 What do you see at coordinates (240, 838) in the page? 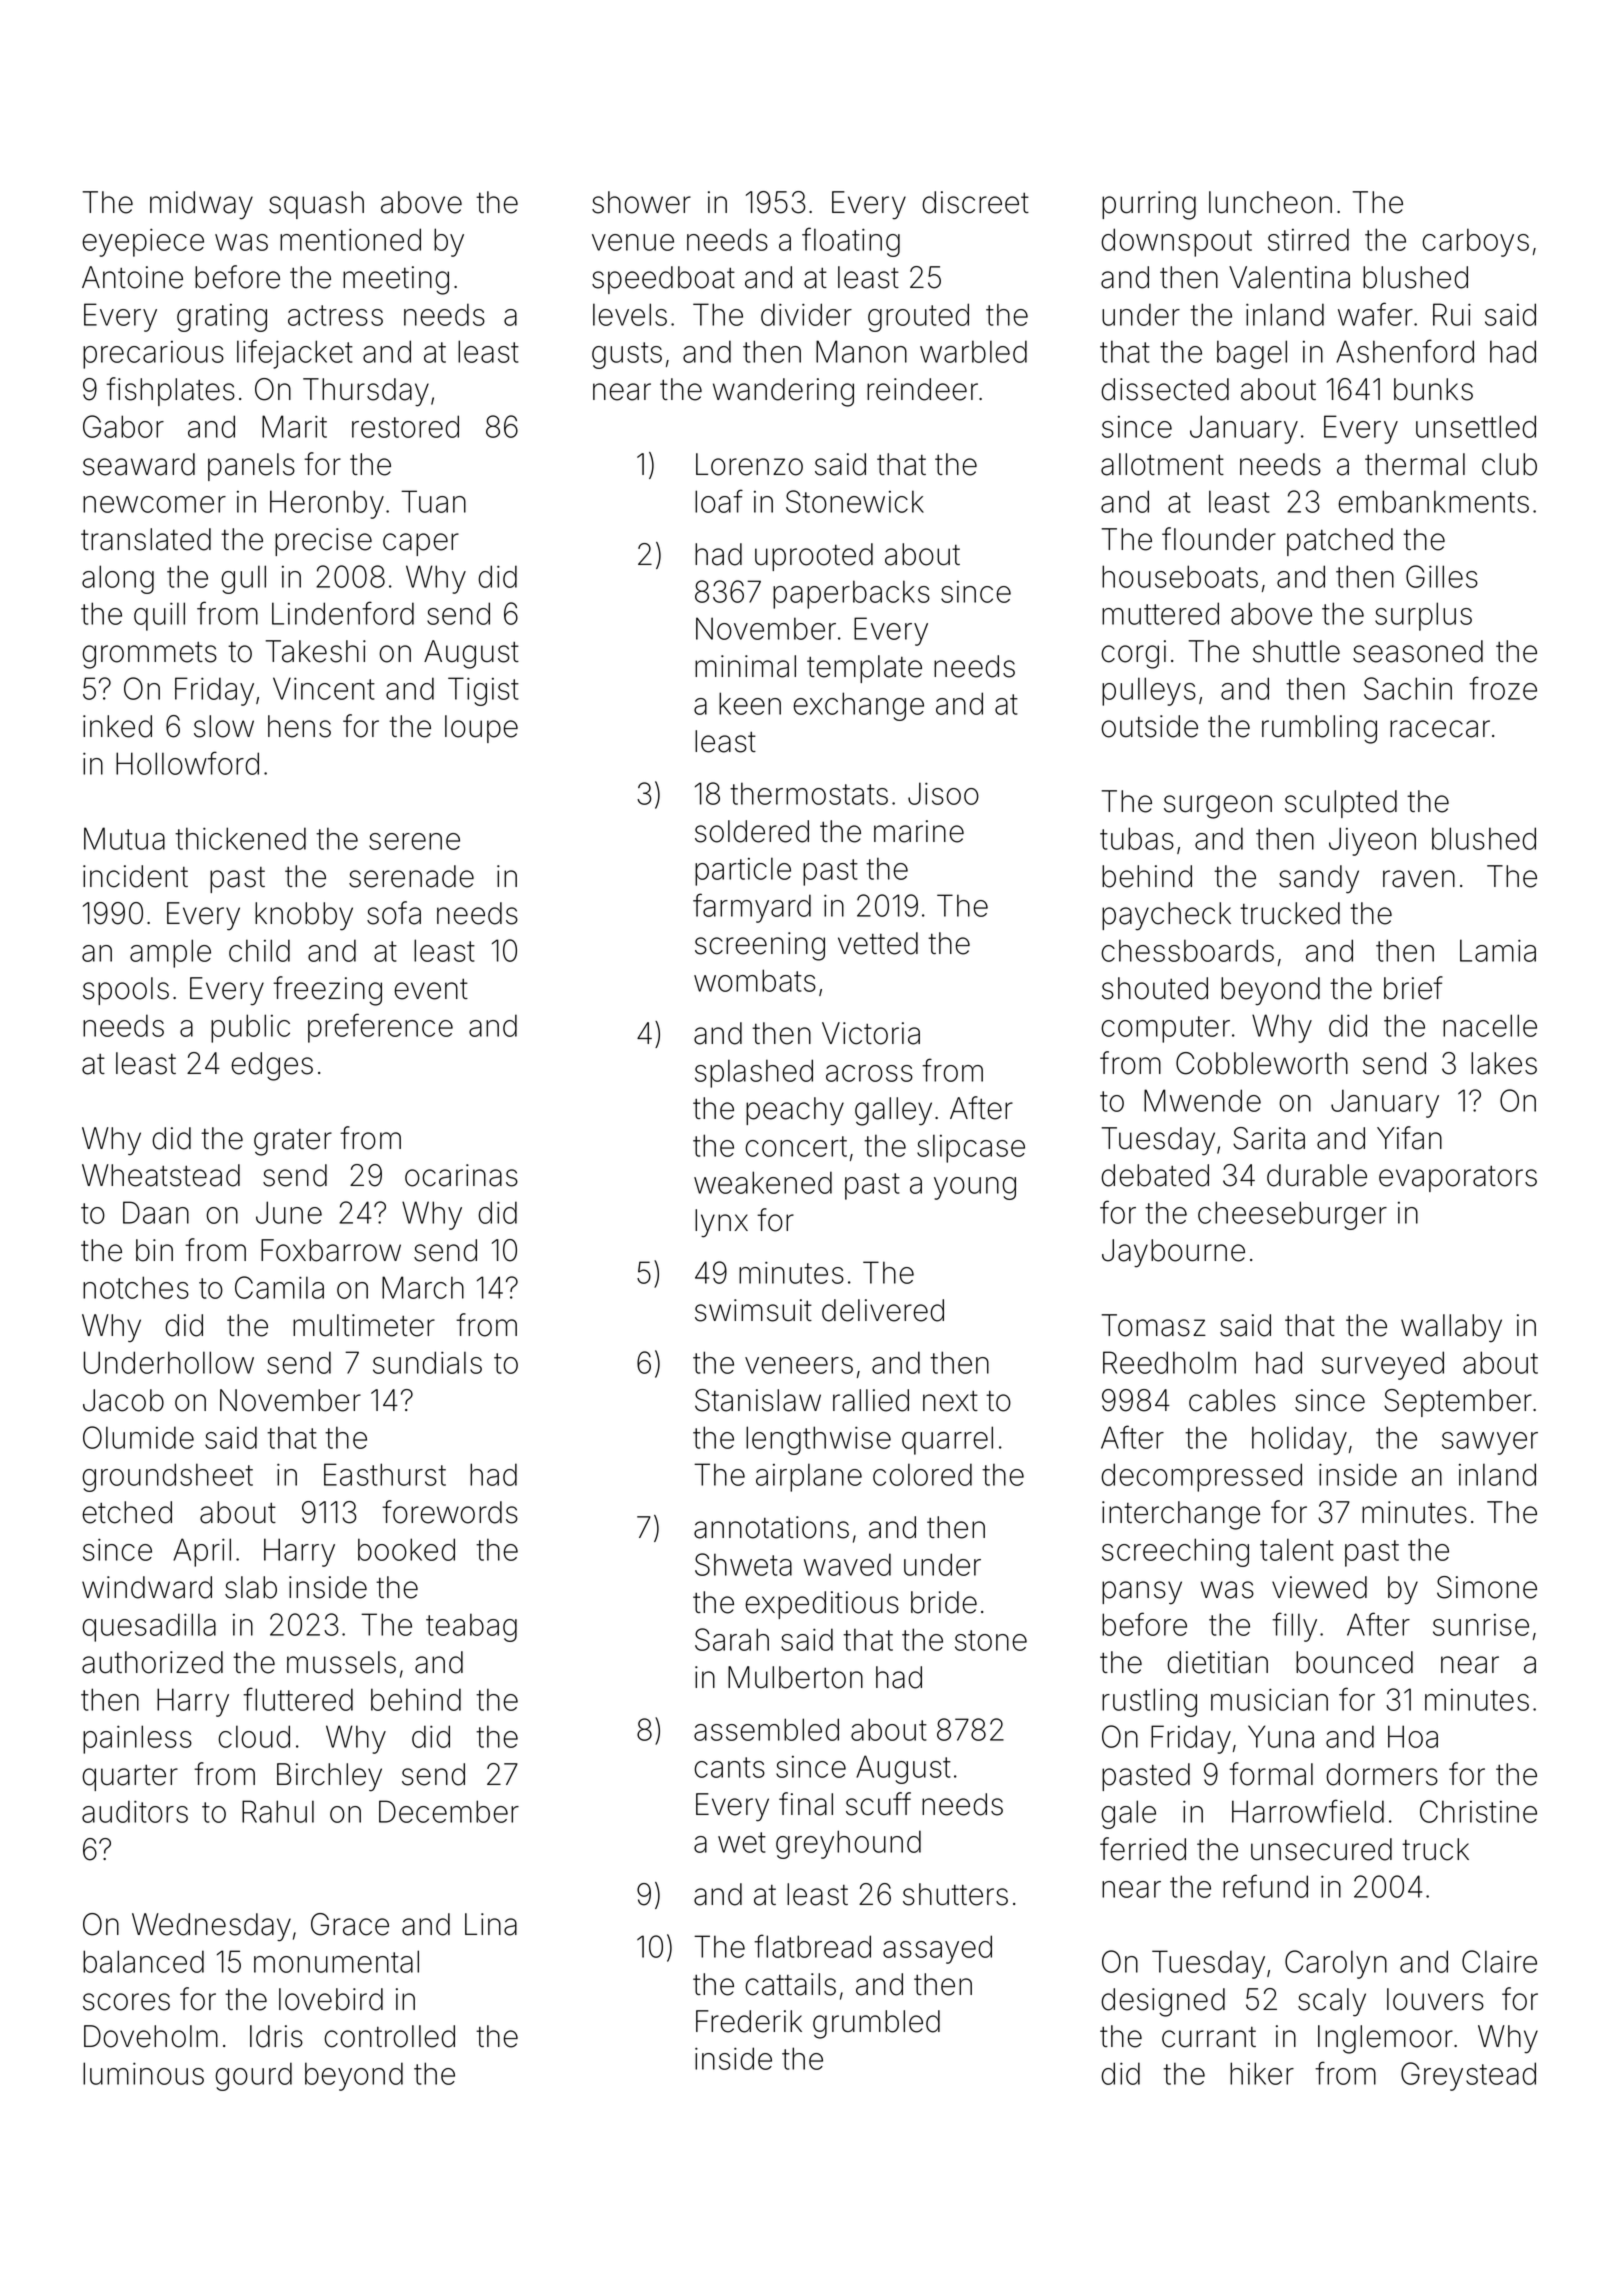
I see `thickened` at bounding box center [240, 838].
